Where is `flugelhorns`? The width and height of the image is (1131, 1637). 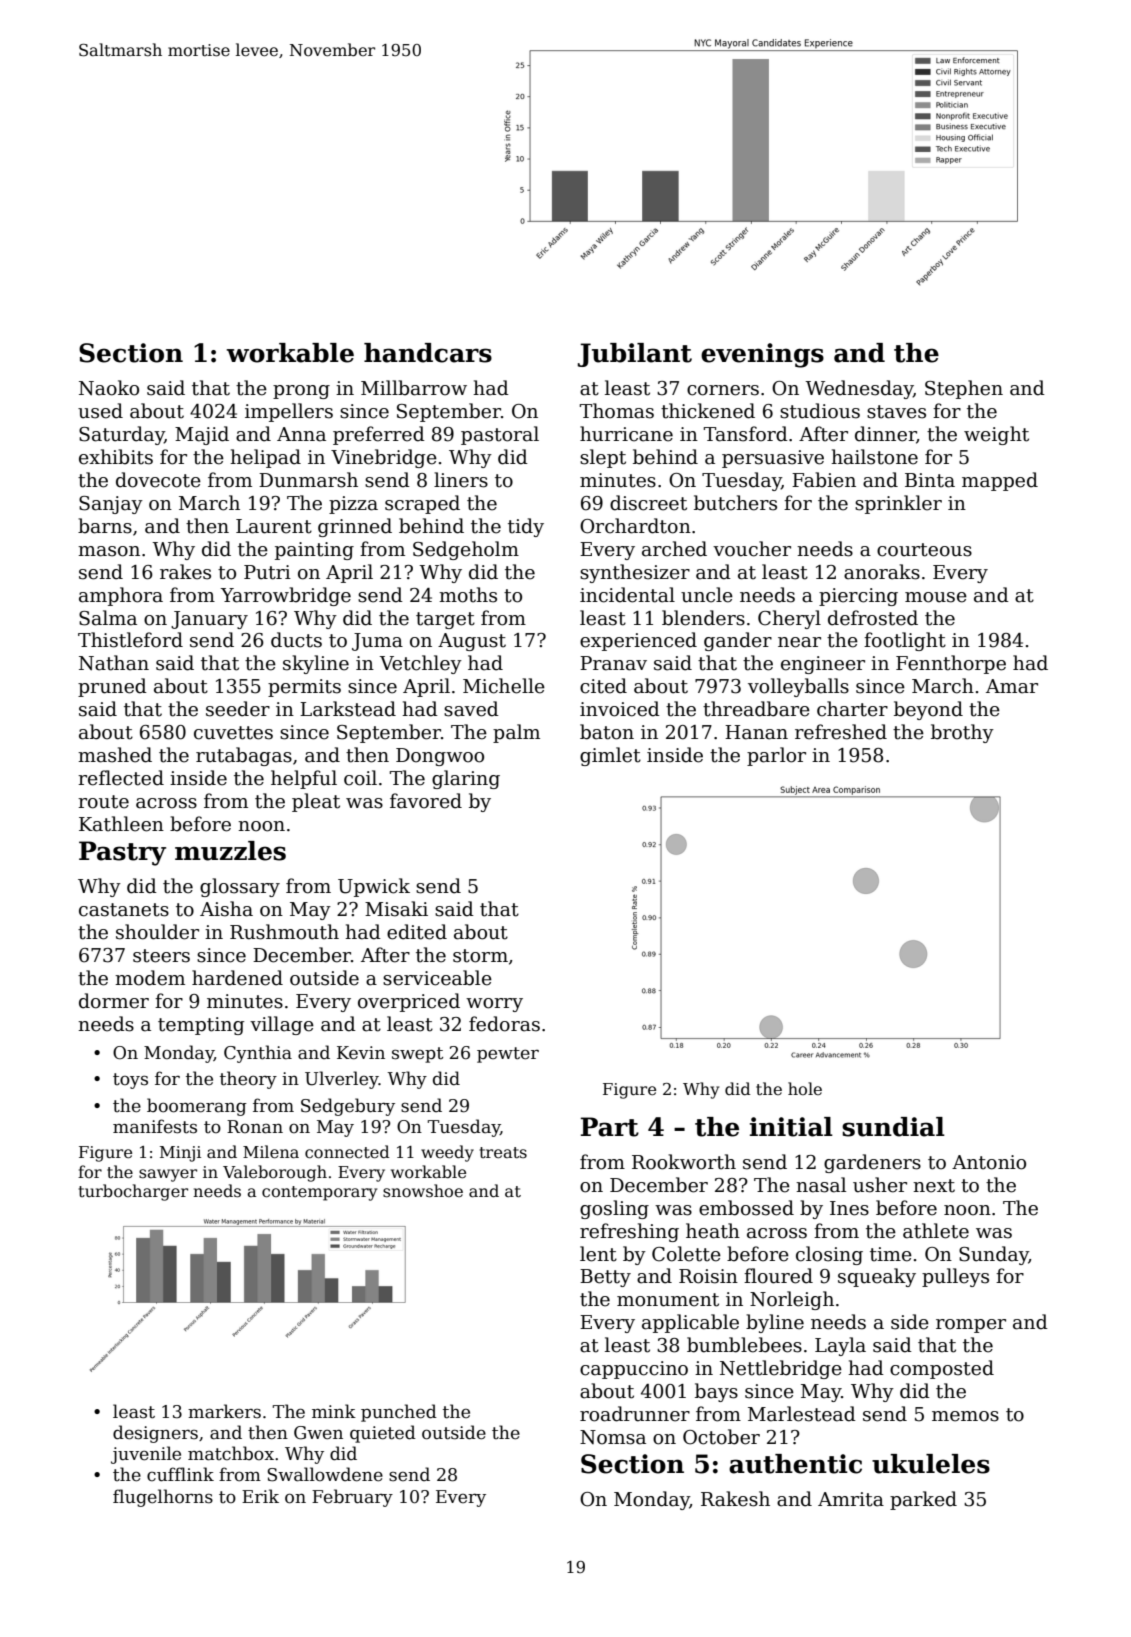 flugelhorns is located at coordinates (163, 1498).
